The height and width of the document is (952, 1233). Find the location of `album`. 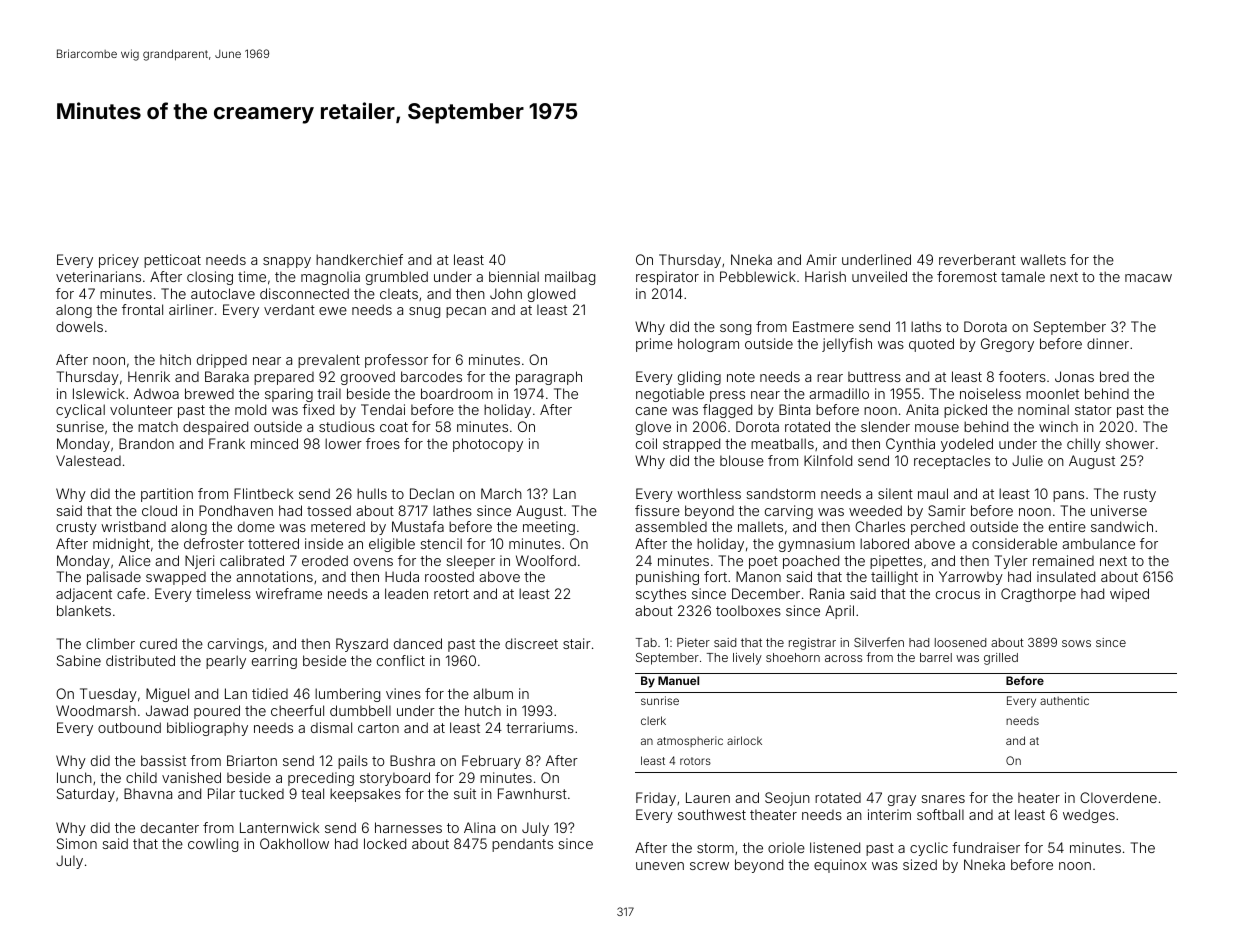

album is located at coordinates (493, 693).
